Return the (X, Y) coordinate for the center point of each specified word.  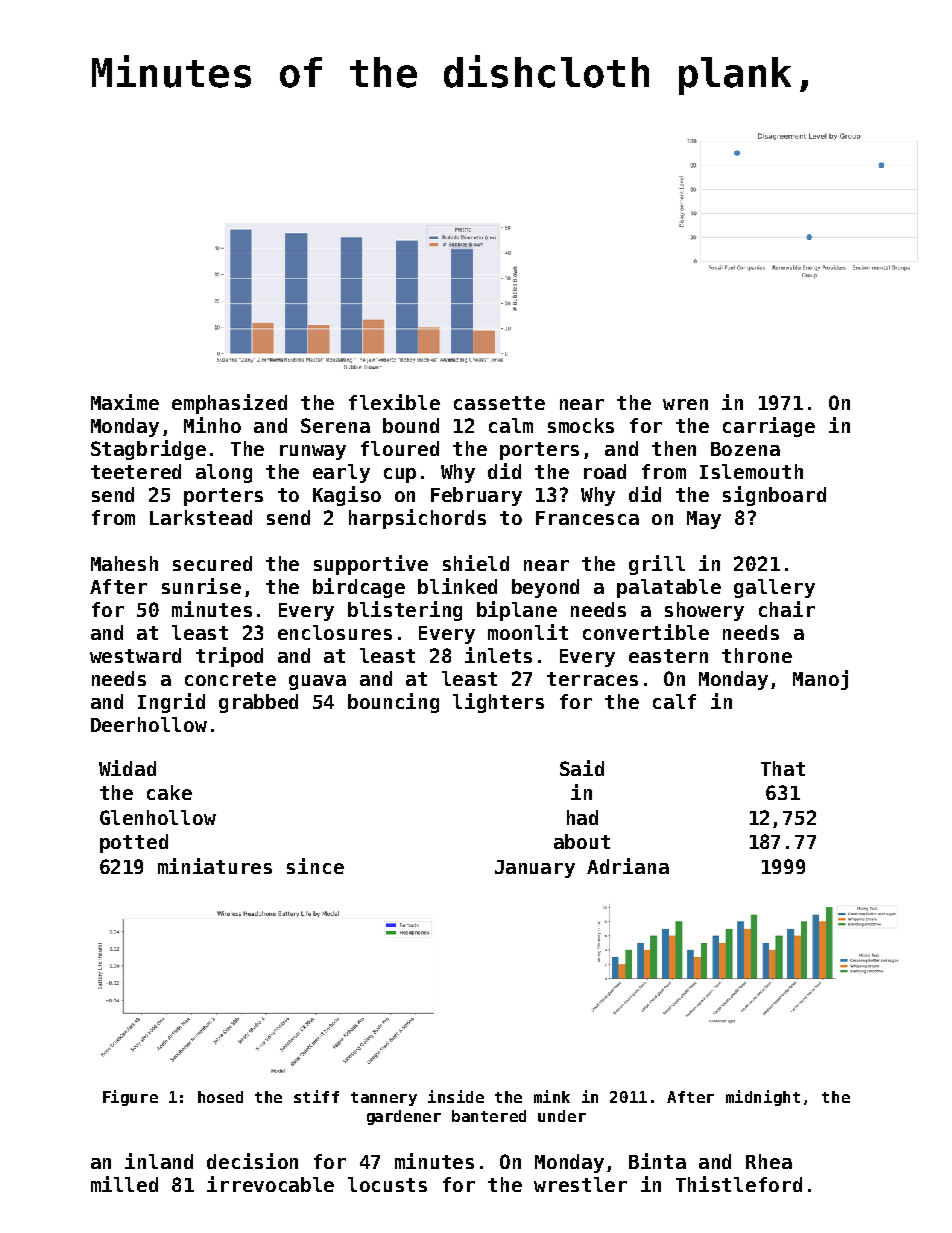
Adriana (628, 866)
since (315, 866)
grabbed (258, 703)
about (582, 841)
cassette (499, 403)
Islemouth (751, 471)
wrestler (580, 1184)
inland (159, 1161)
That (783, 768)
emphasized (229, 404)
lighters (498, 703)
